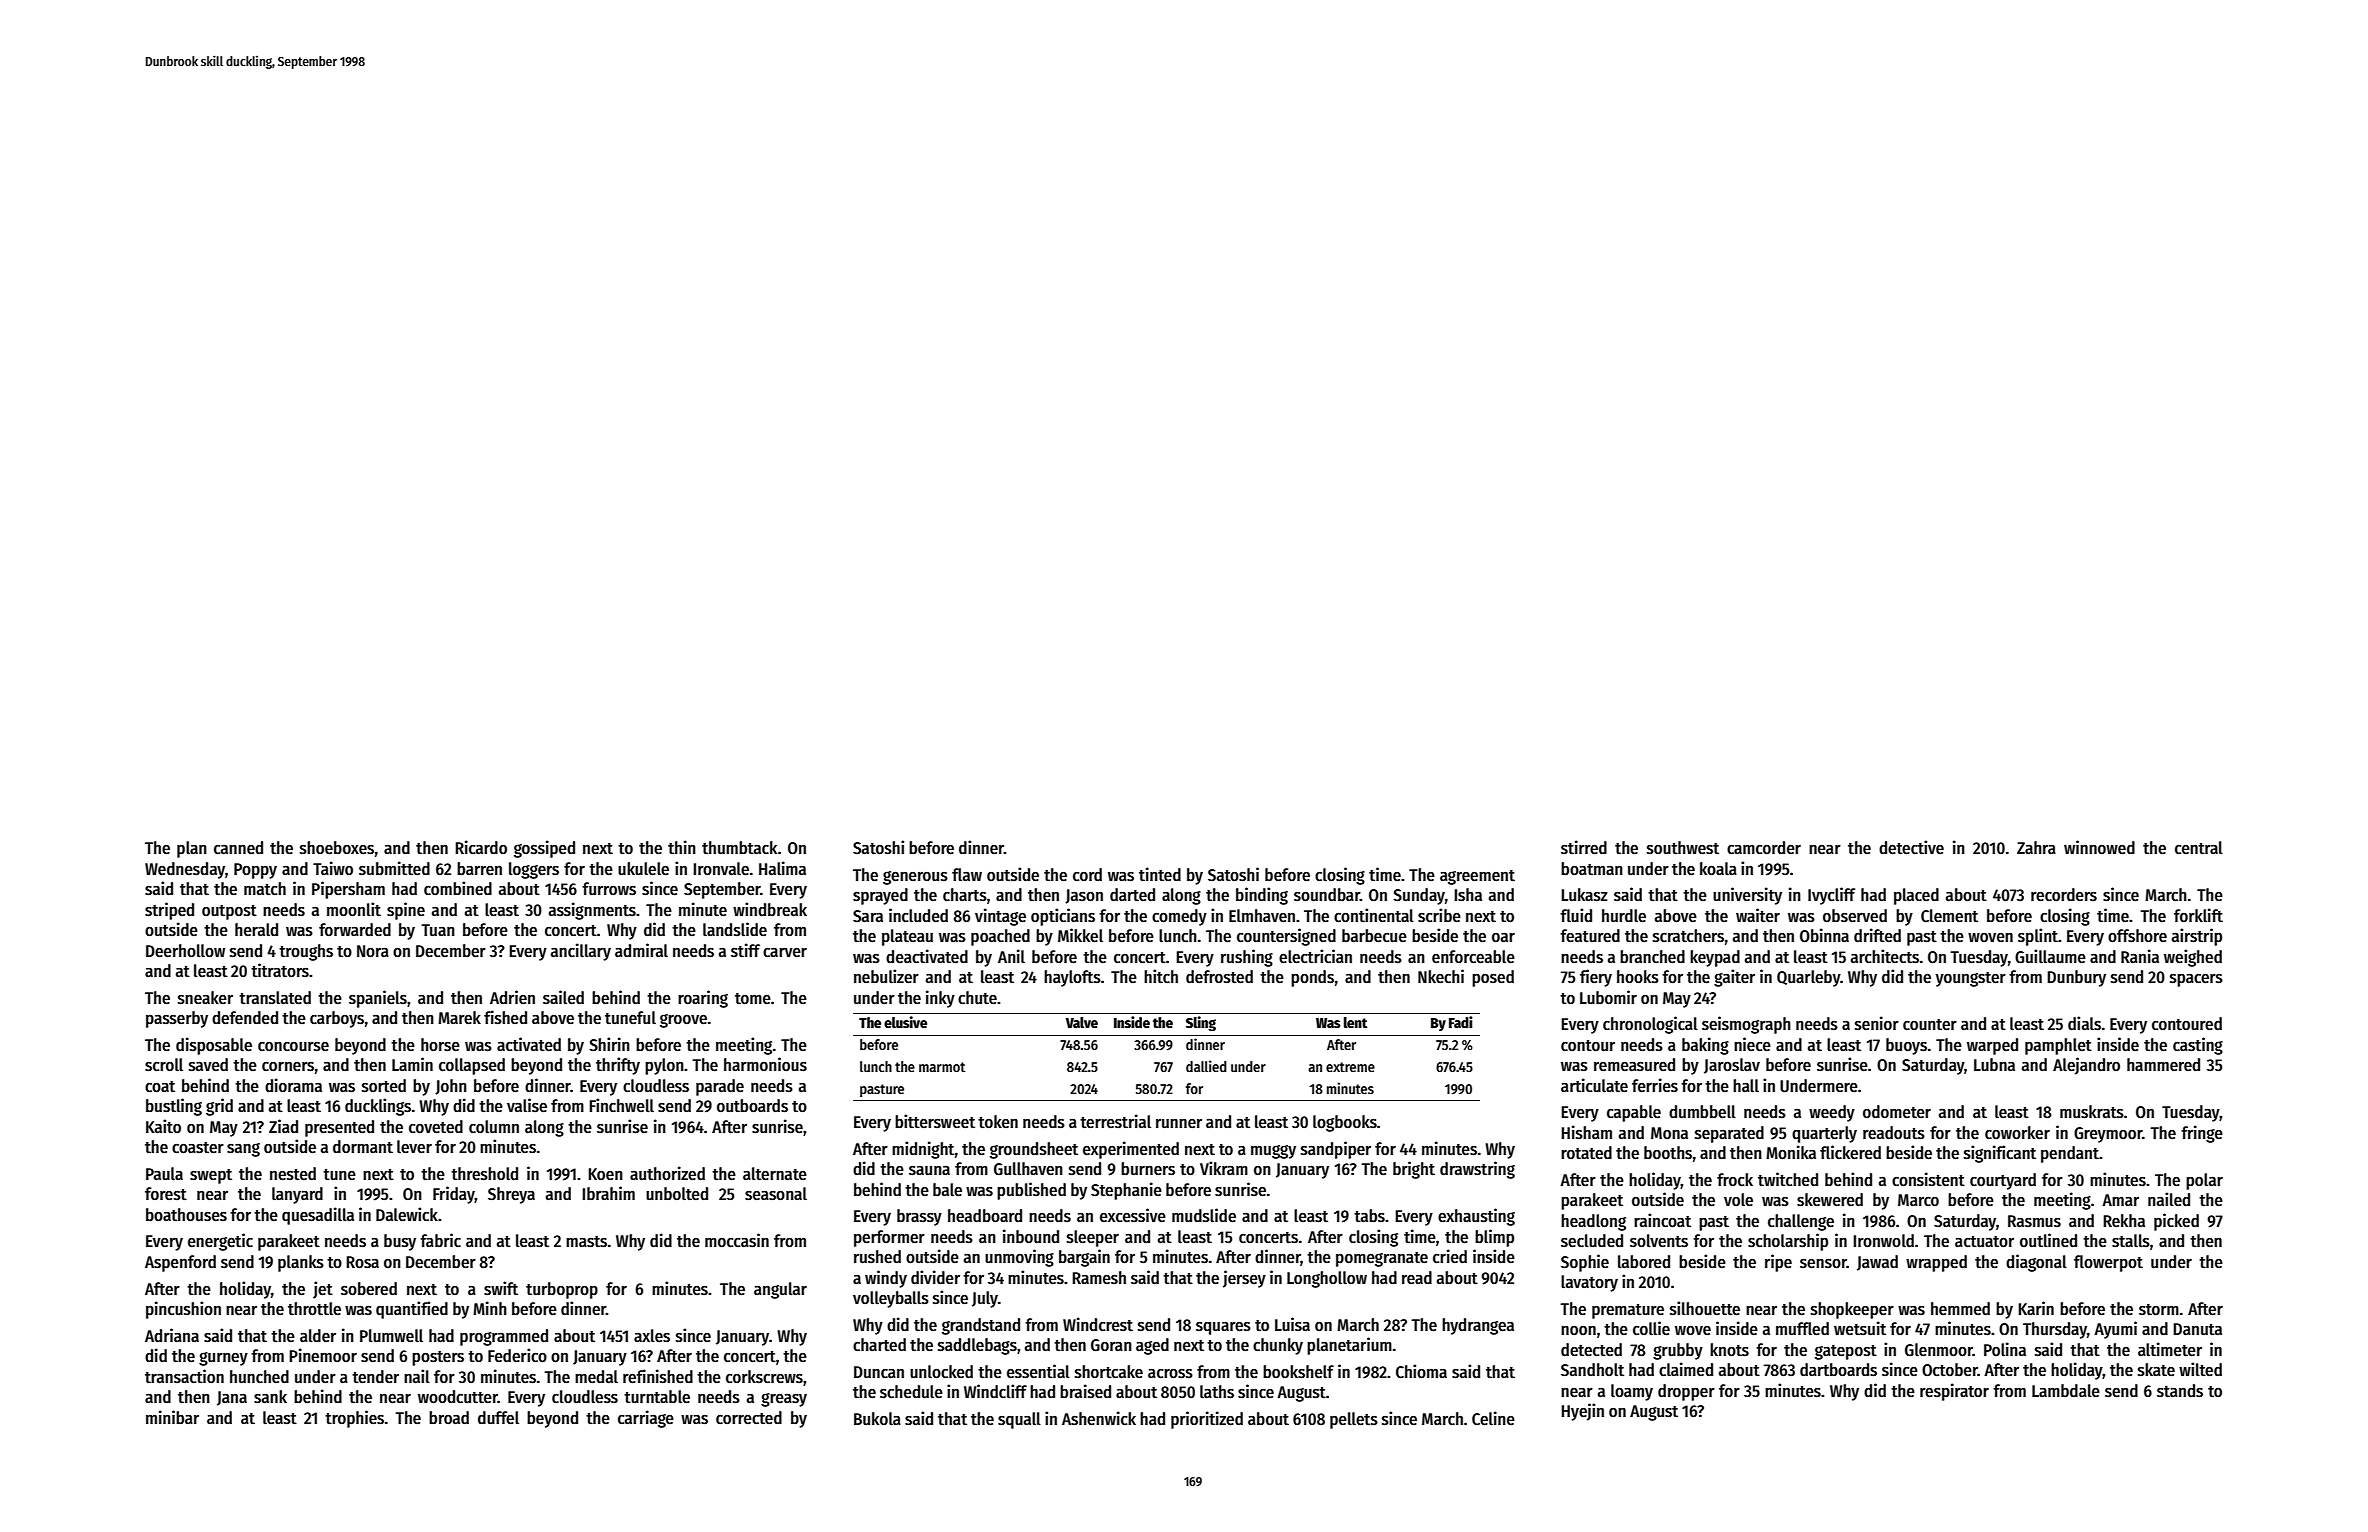  Describe the element at coordinates (886, 1279) in the page. I see `windy` at that location.
